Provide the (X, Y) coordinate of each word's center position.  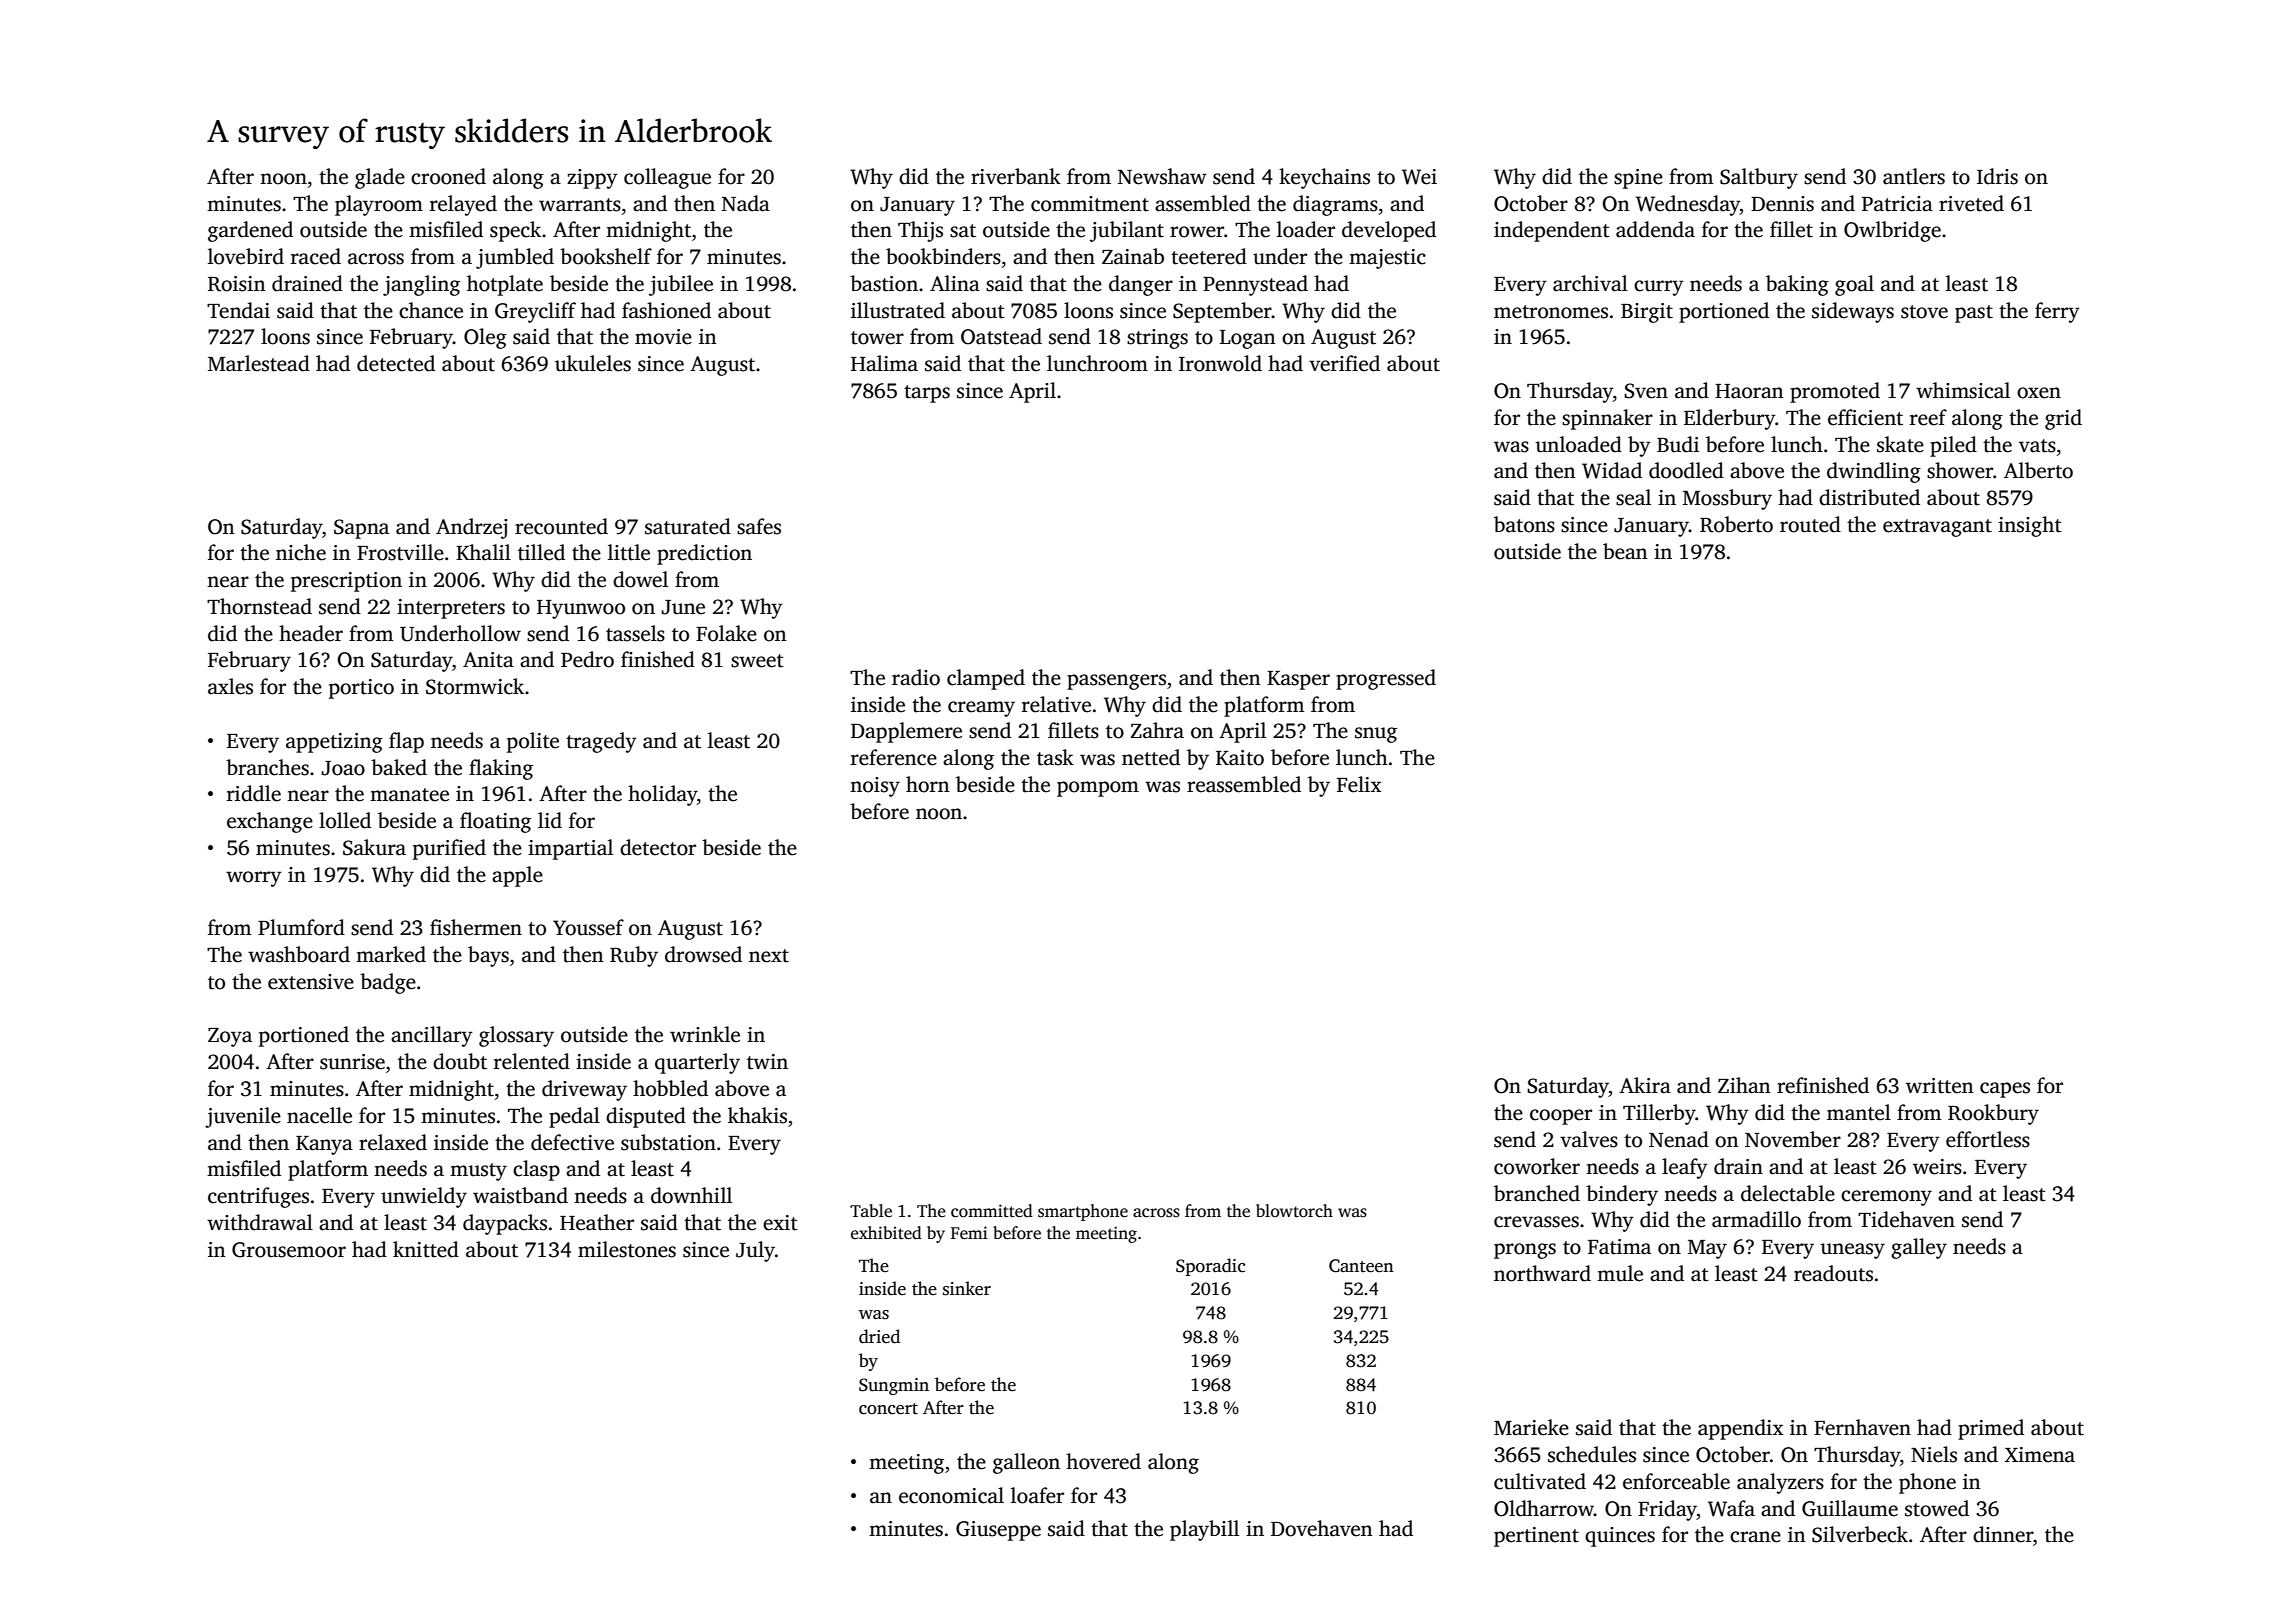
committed (992, 1211)
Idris (1997, 176)
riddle (254, 793)
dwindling (1874, 472)
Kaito (1240, 758)
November (1793, 1139)
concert (888, 1409)
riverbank (1016, 176)
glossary (516, 1036)
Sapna (361, 529)
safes (759, 526)
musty (478, 1172)
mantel (1859, 1112)
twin (767, 1062)
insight (2030, 526)
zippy (592, 179)
